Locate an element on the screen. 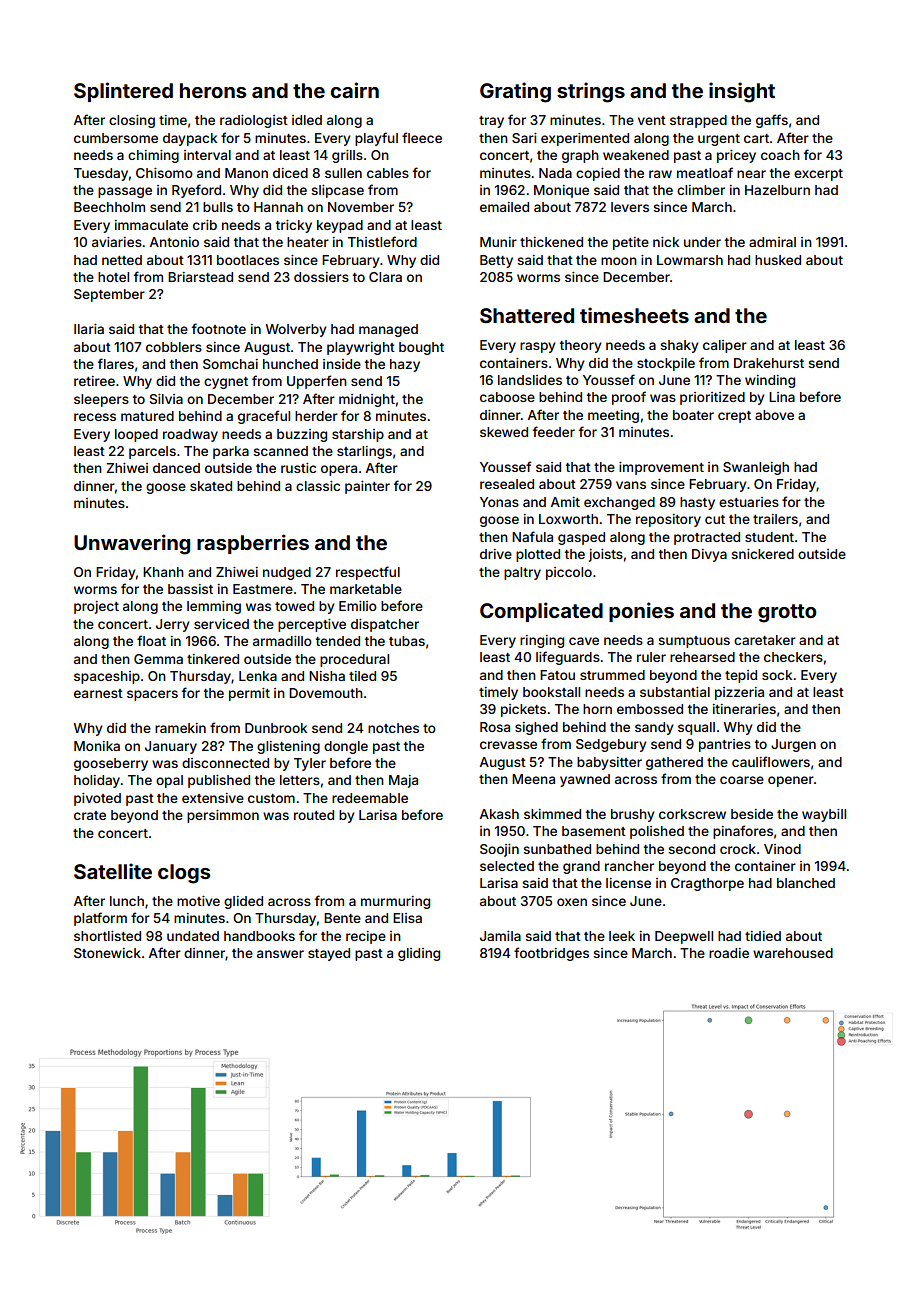  meatloaf is located at coordinates (705, 172).
